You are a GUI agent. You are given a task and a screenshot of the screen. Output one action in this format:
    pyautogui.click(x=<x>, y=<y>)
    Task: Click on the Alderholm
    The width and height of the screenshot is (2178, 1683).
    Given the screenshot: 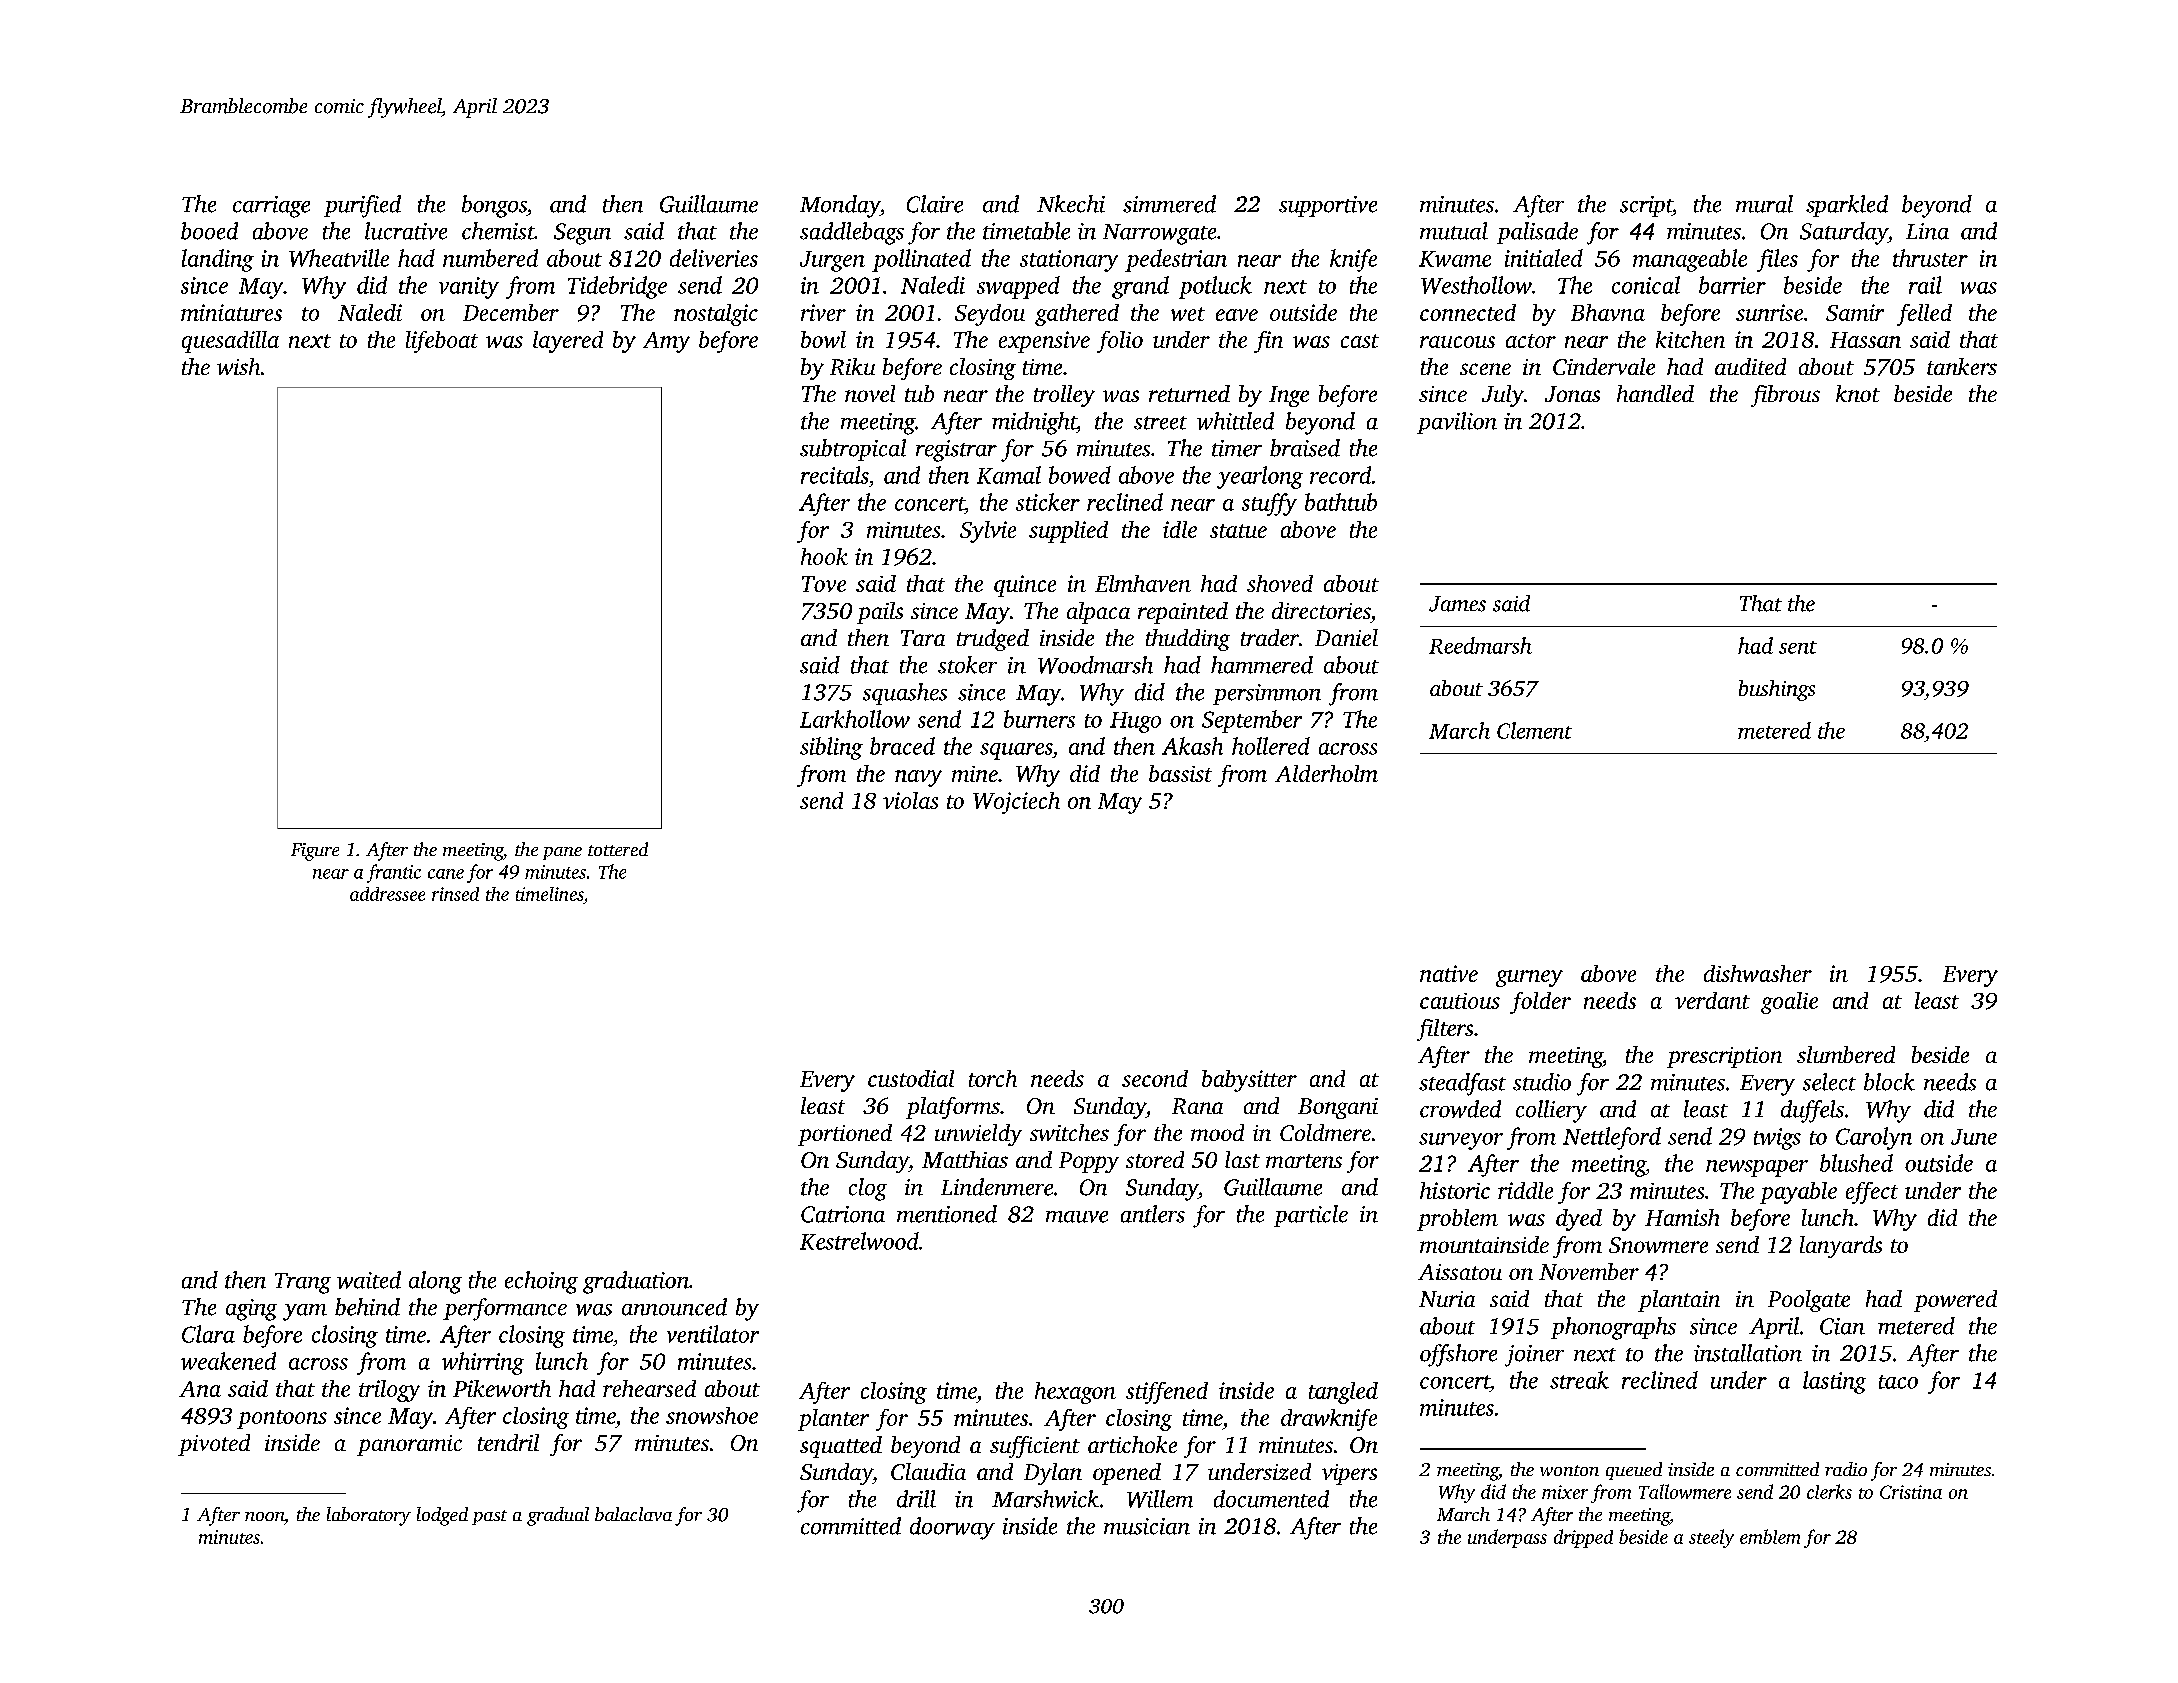 What is the action you would take?
    pyautogui.click(x=1326, y=773)
